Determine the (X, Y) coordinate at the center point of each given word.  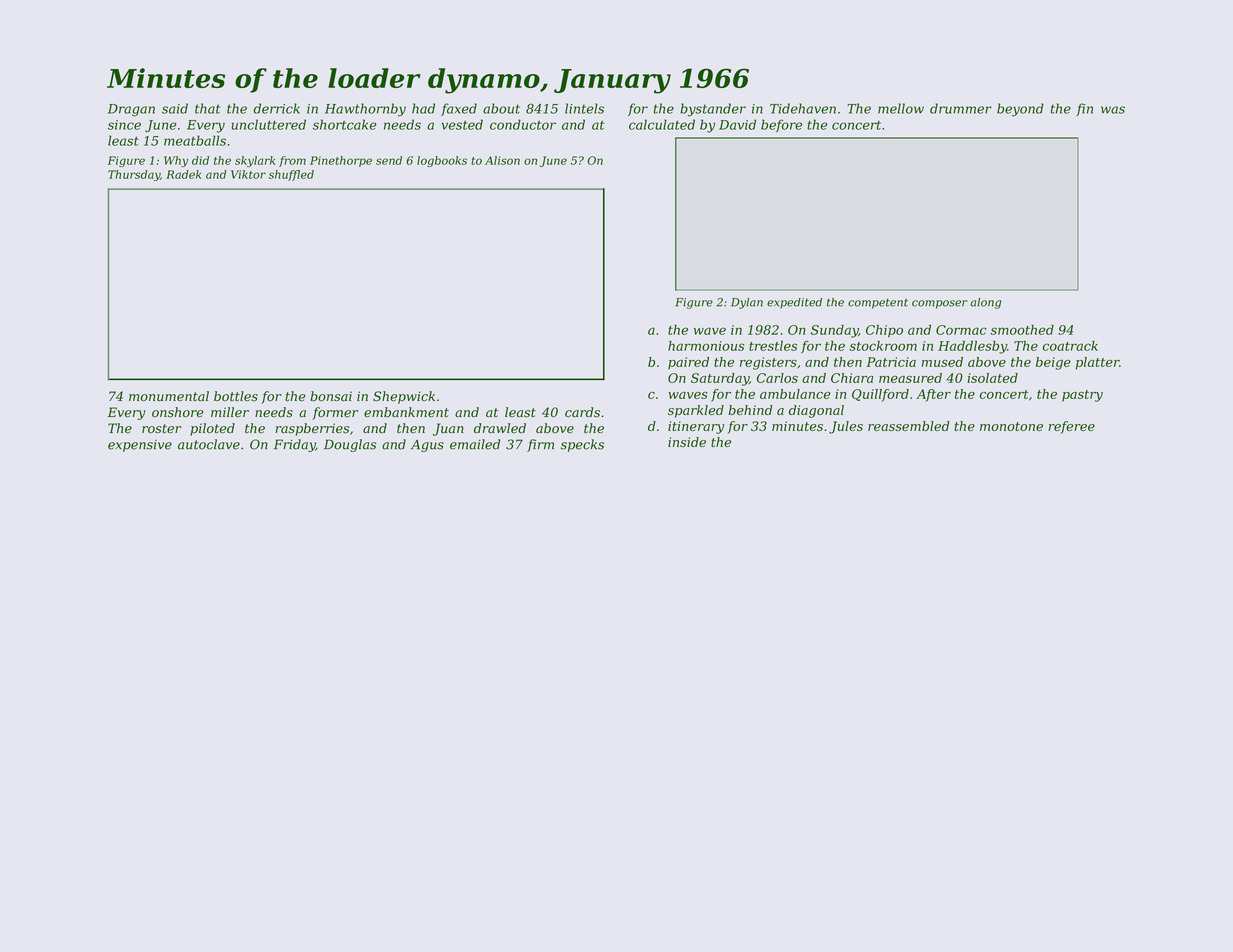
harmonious (706, 346)
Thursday (134, 175)
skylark (255, 161)
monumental (169, 396)
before (781, 125)
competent (878, 303)
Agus (427, 446)
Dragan (131, 110)
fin (1084, 109)
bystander (713, 110)
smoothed (1022, 330)
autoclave (209, 444)
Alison (502, 160)
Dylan (747, 303)
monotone (1011, 426)
